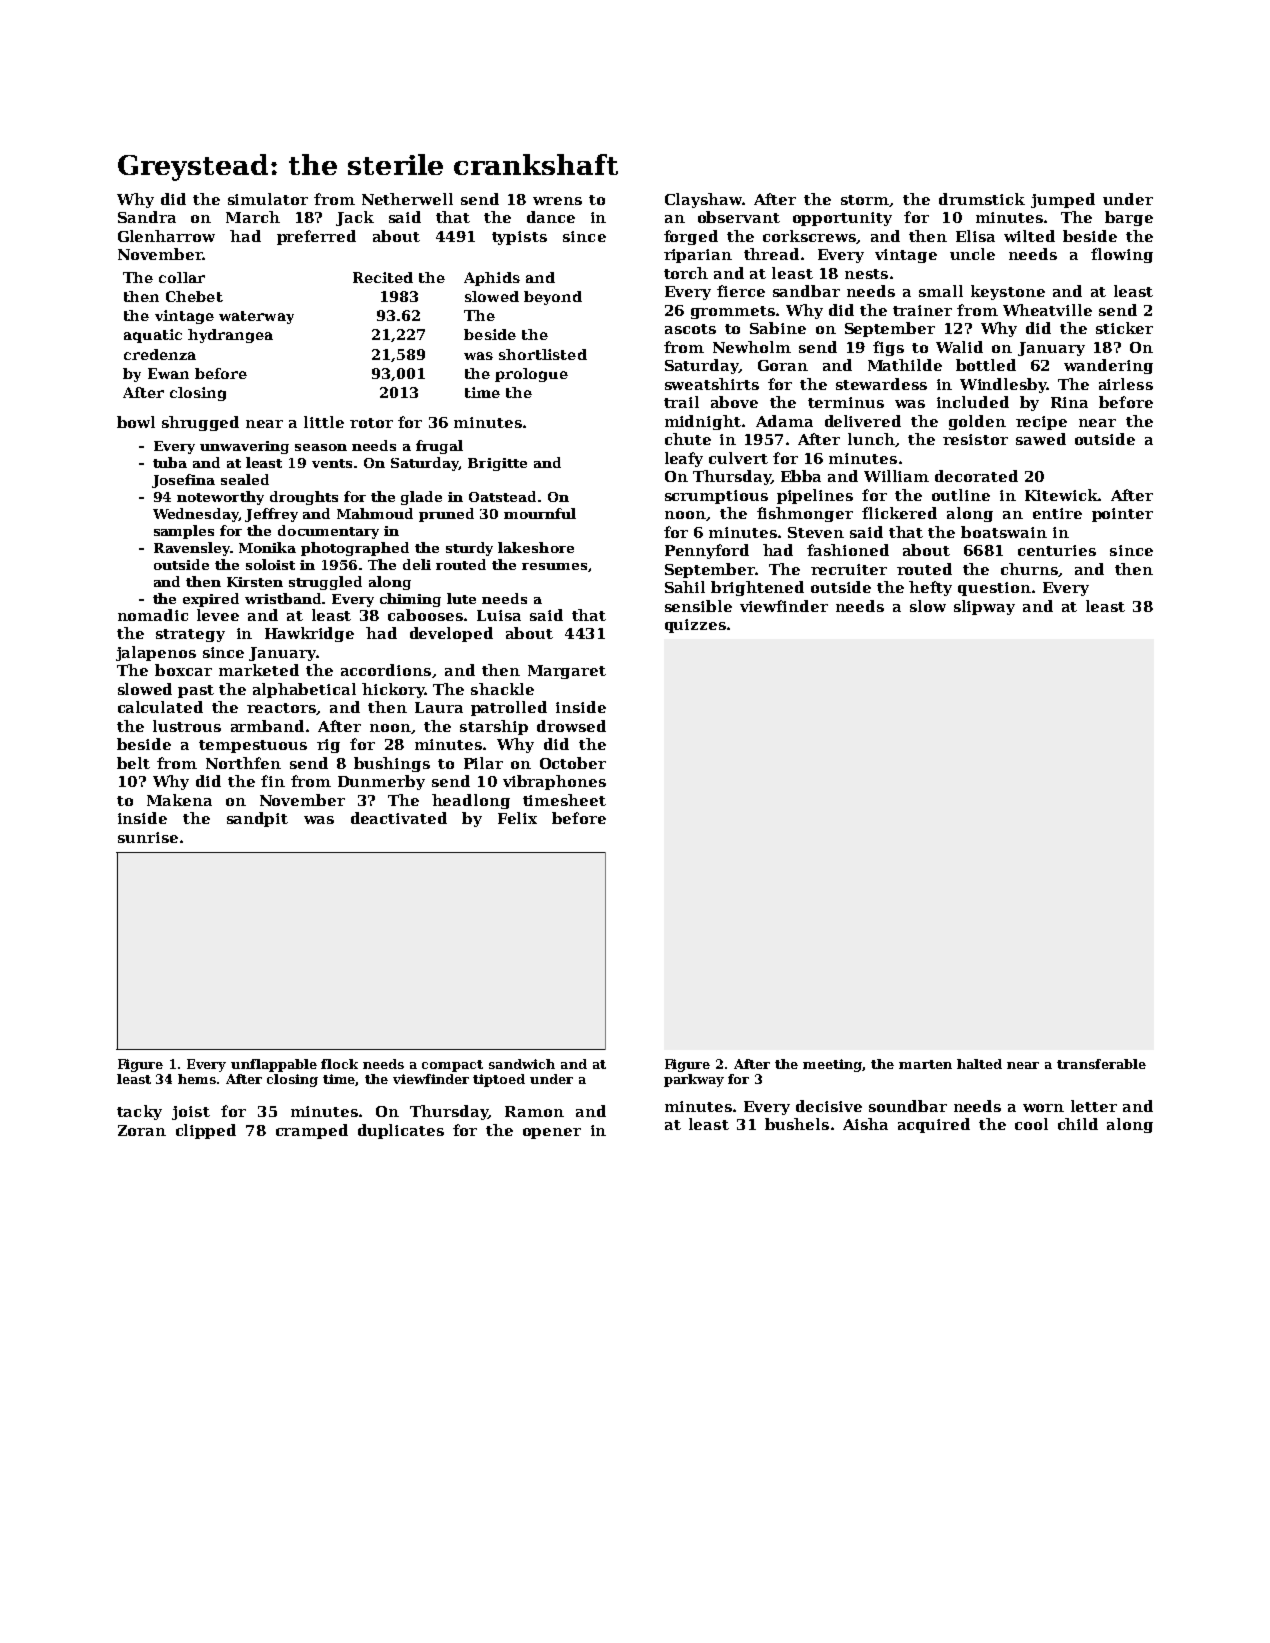 The height and width of the screenshot is (1643, 1270). I want to click on hefty, so click(930, 588).
